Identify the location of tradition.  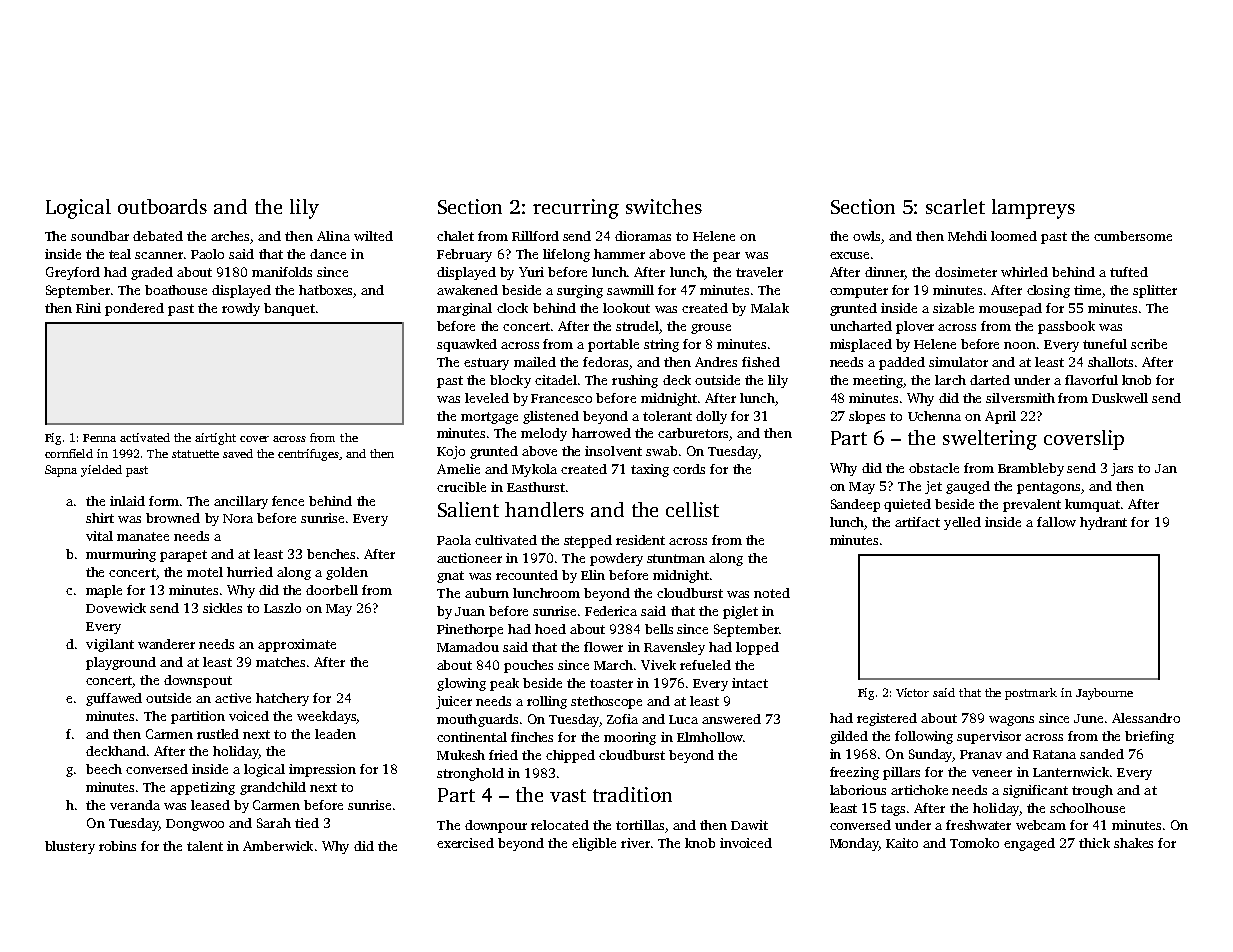
(632, 794).
